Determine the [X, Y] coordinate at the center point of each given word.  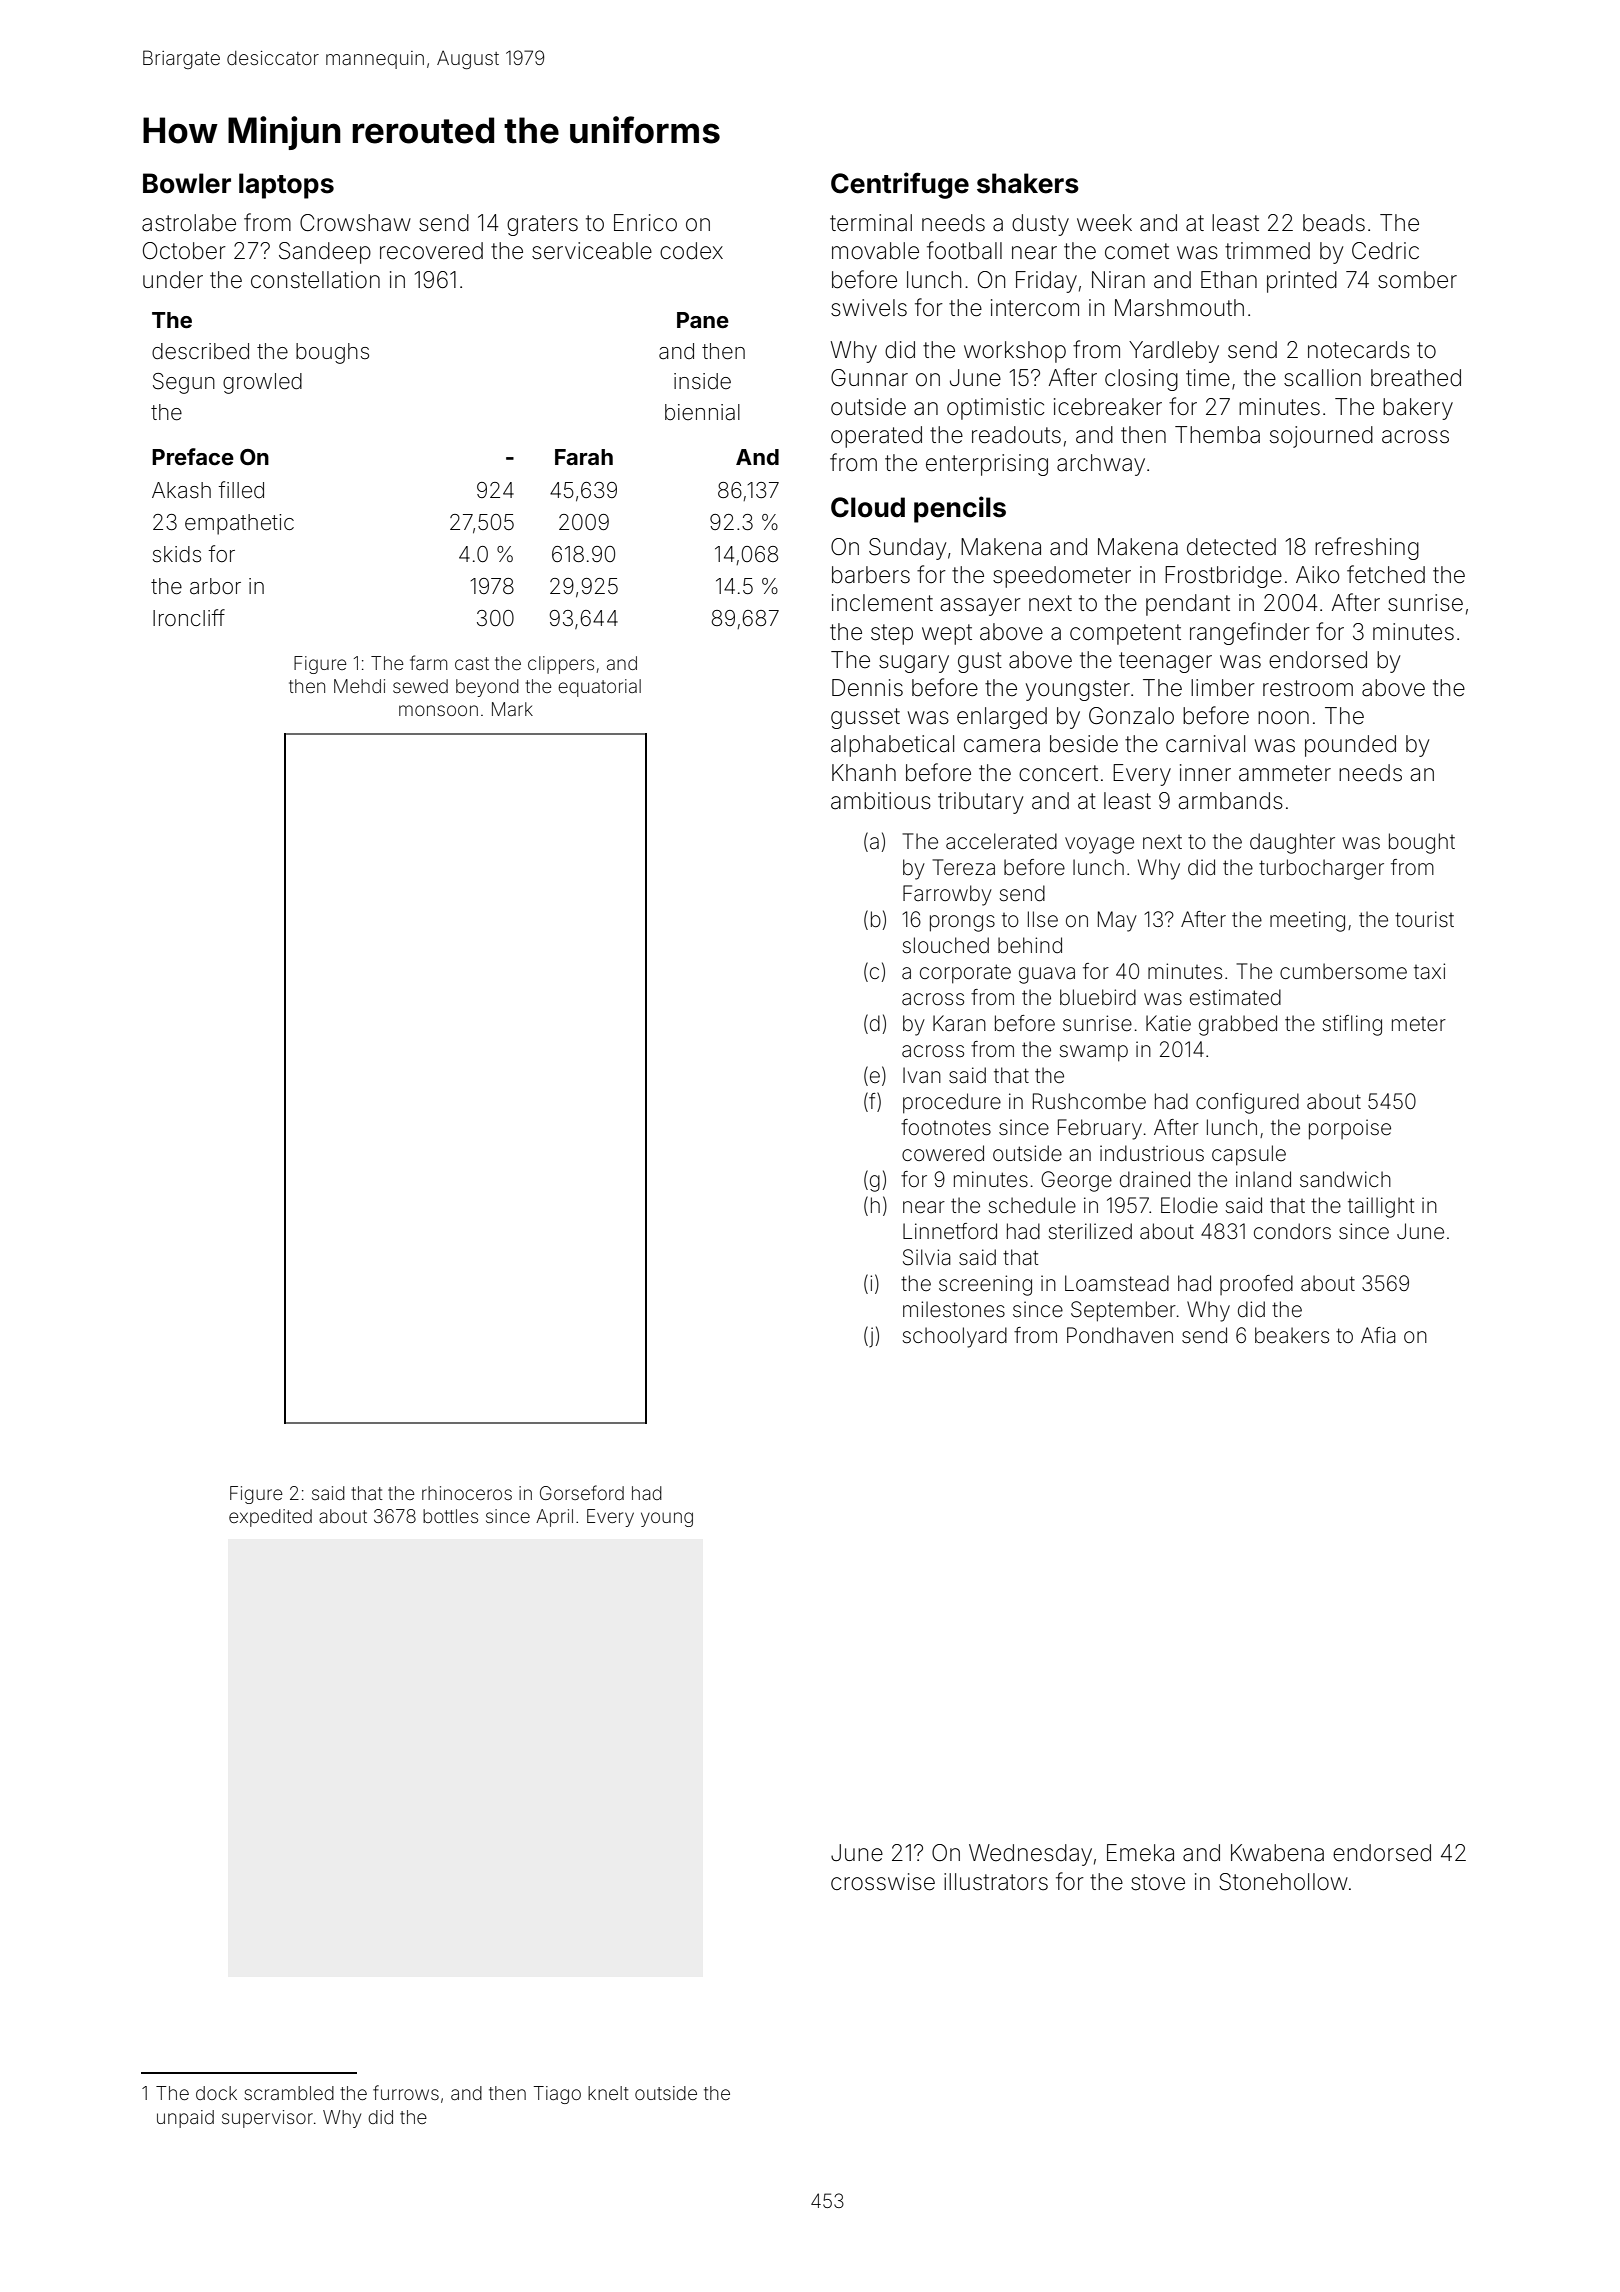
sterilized [1090, 1231]
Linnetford [950, 1231]
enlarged [1002, 718]
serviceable [592, 251]
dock [216, 2093]
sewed [420, 686]
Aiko [1318, 574]
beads [1334, 223]
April [554, 1518]
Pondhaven [1120, 1335]
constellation [315, 280]
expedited [270, 1518]
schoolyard [955, 1337]
